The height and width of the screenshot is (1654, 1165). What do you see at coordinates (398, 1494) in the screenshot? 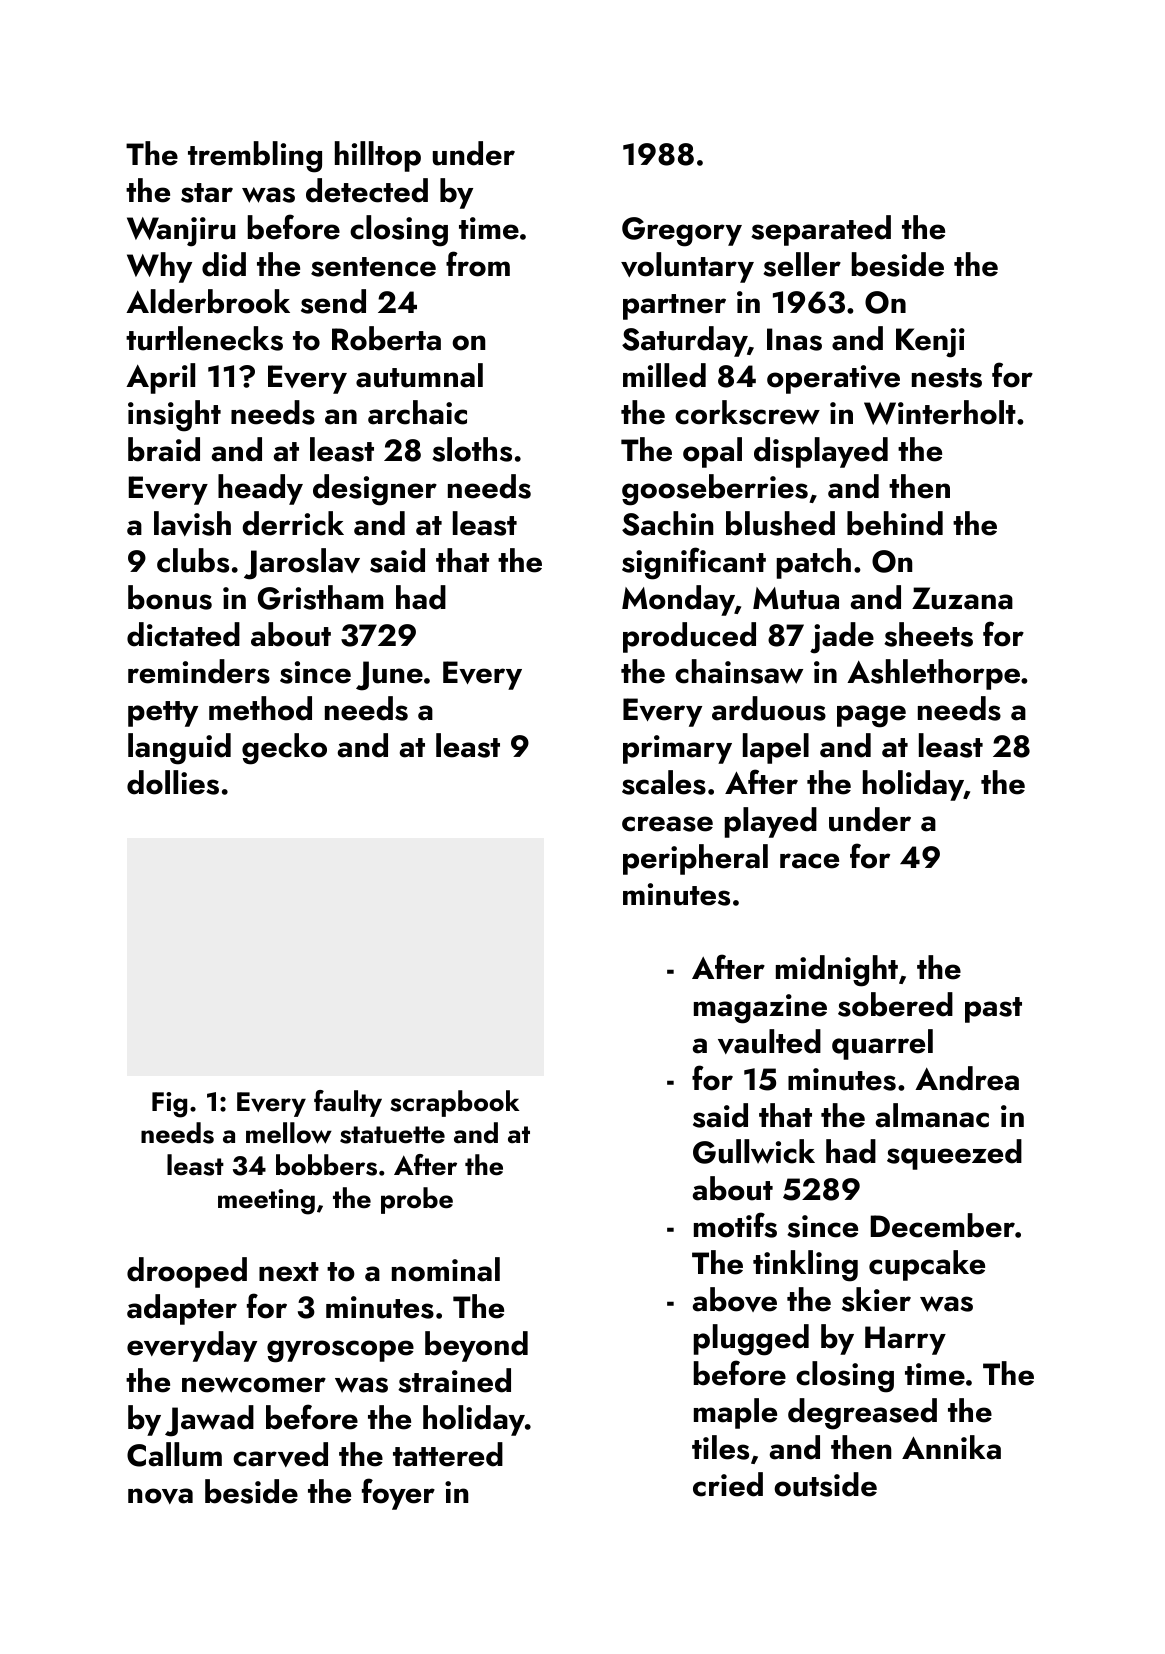
I see `foyer` at bounding box center [398, 1494].
